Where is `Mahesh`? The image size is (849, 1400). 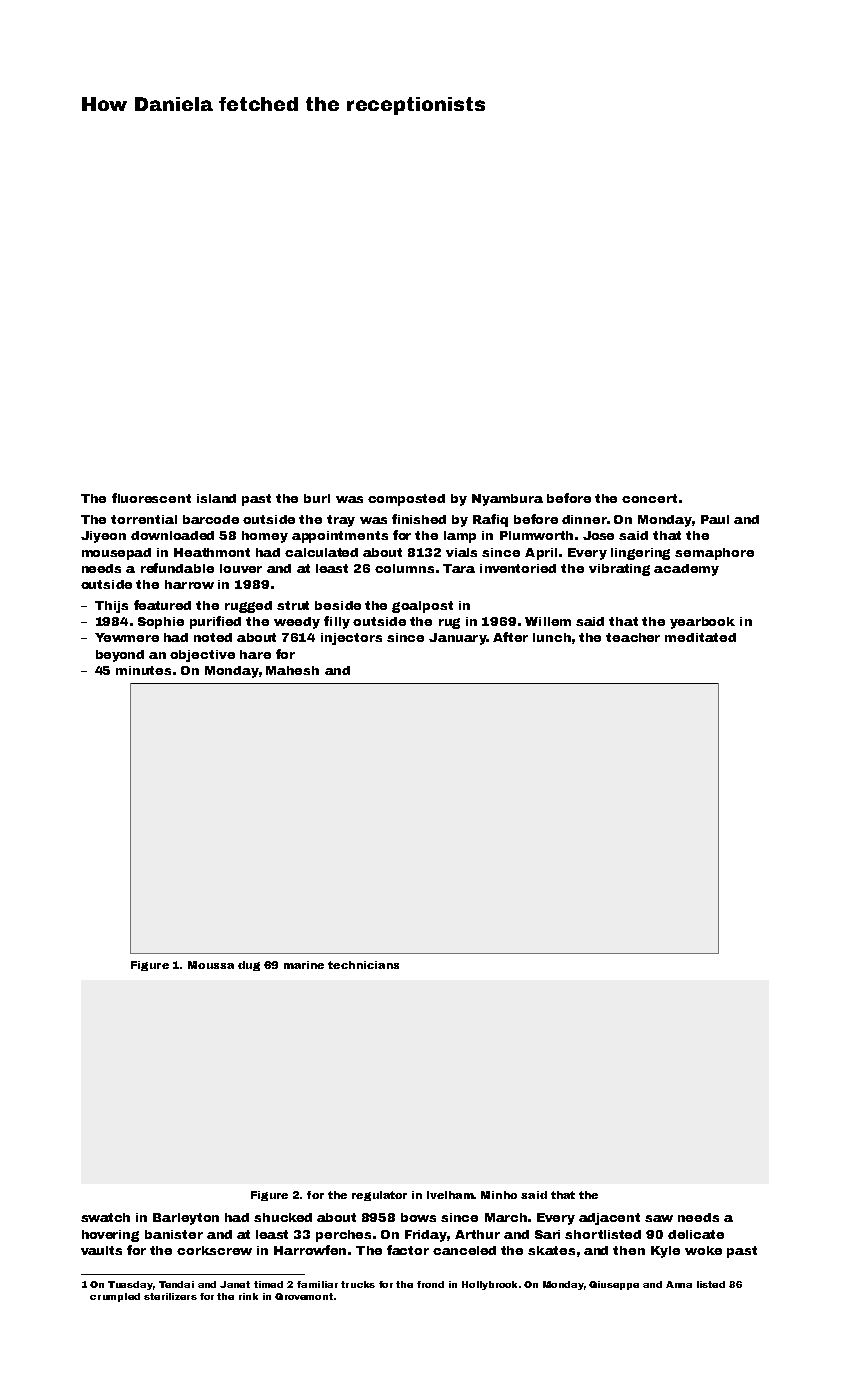
Mahesh is located at coordinates (292, 670).
